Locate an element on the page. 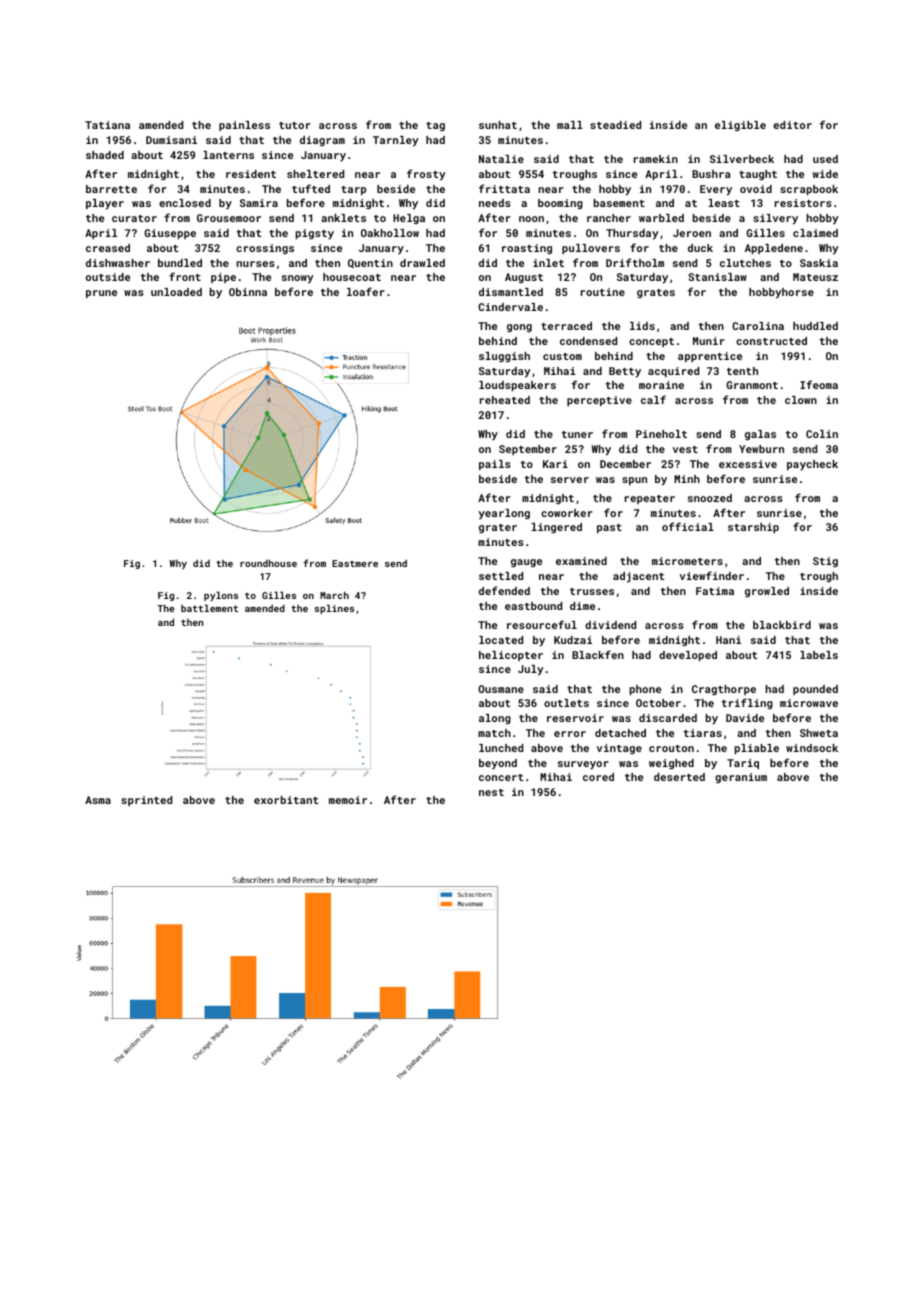 The height and width of the image is (1308, 924). exorbitant is located at coordinates (286, 800).
